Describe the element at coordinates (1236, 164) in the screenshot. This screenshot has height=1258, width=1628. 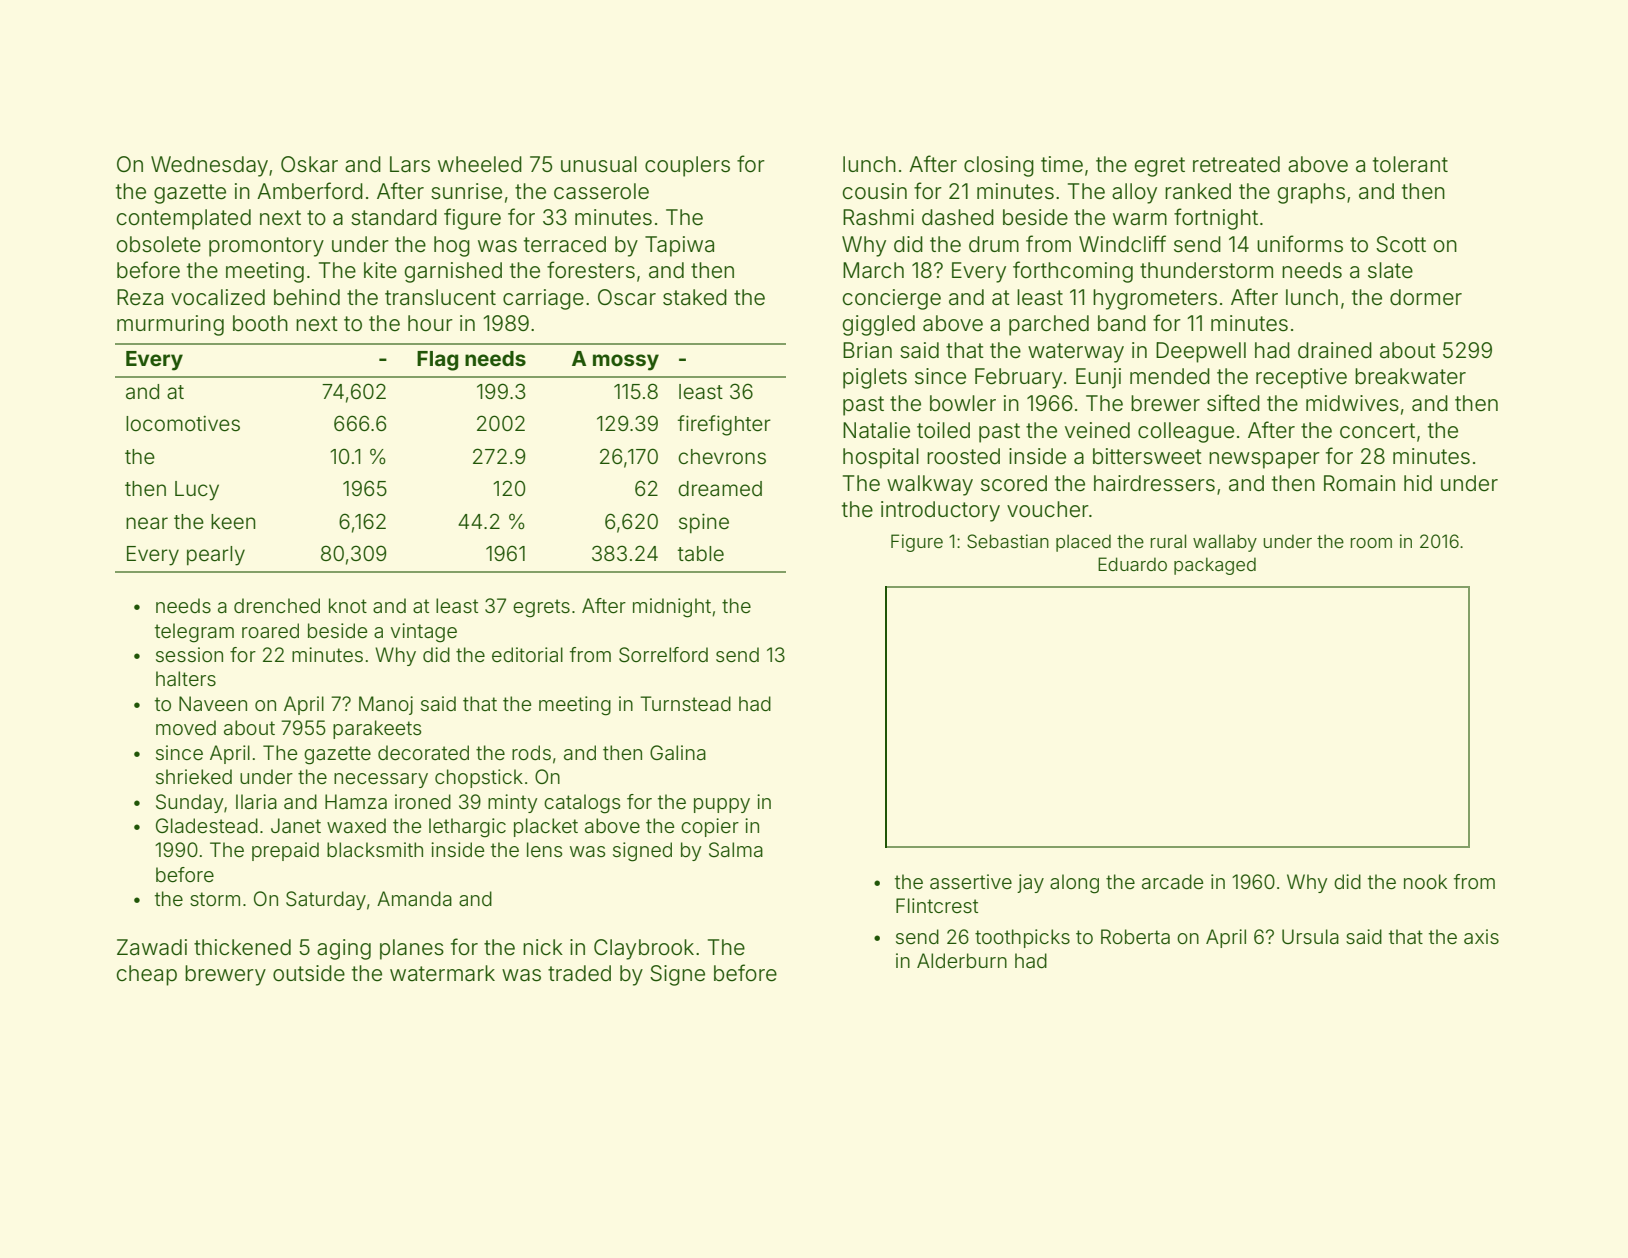
I see `retreated` at that location.
